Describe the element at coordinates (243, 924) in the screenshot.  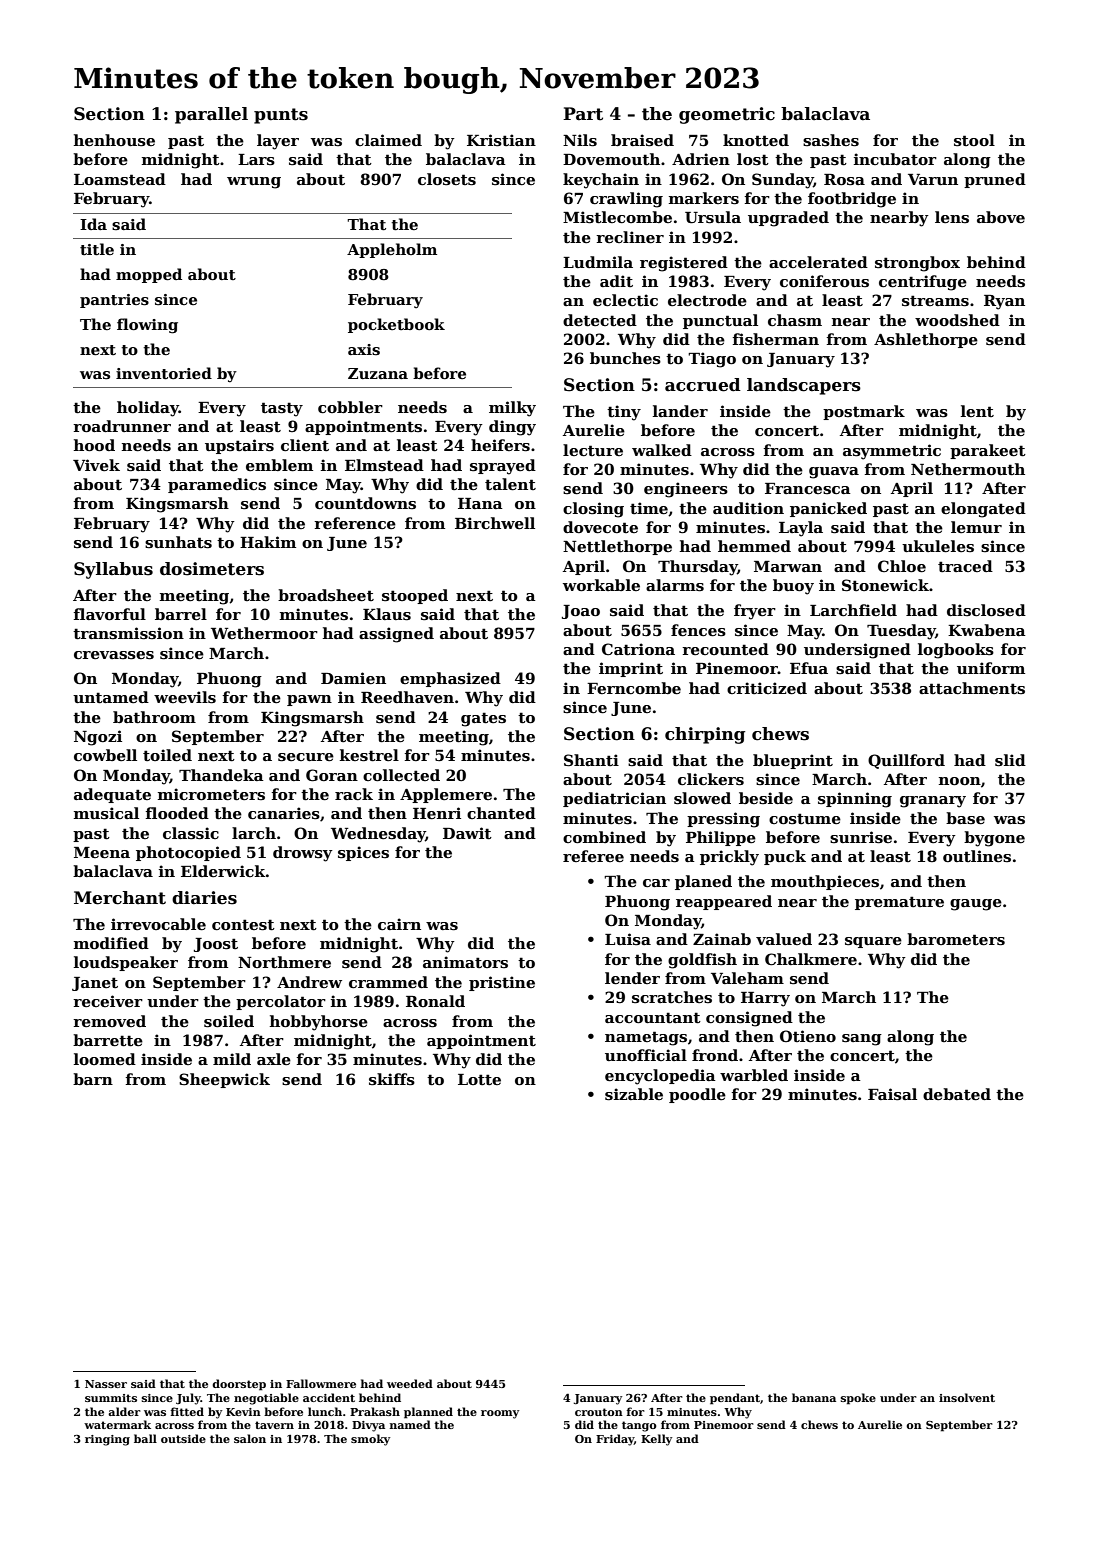
I see `contest` at that location.
